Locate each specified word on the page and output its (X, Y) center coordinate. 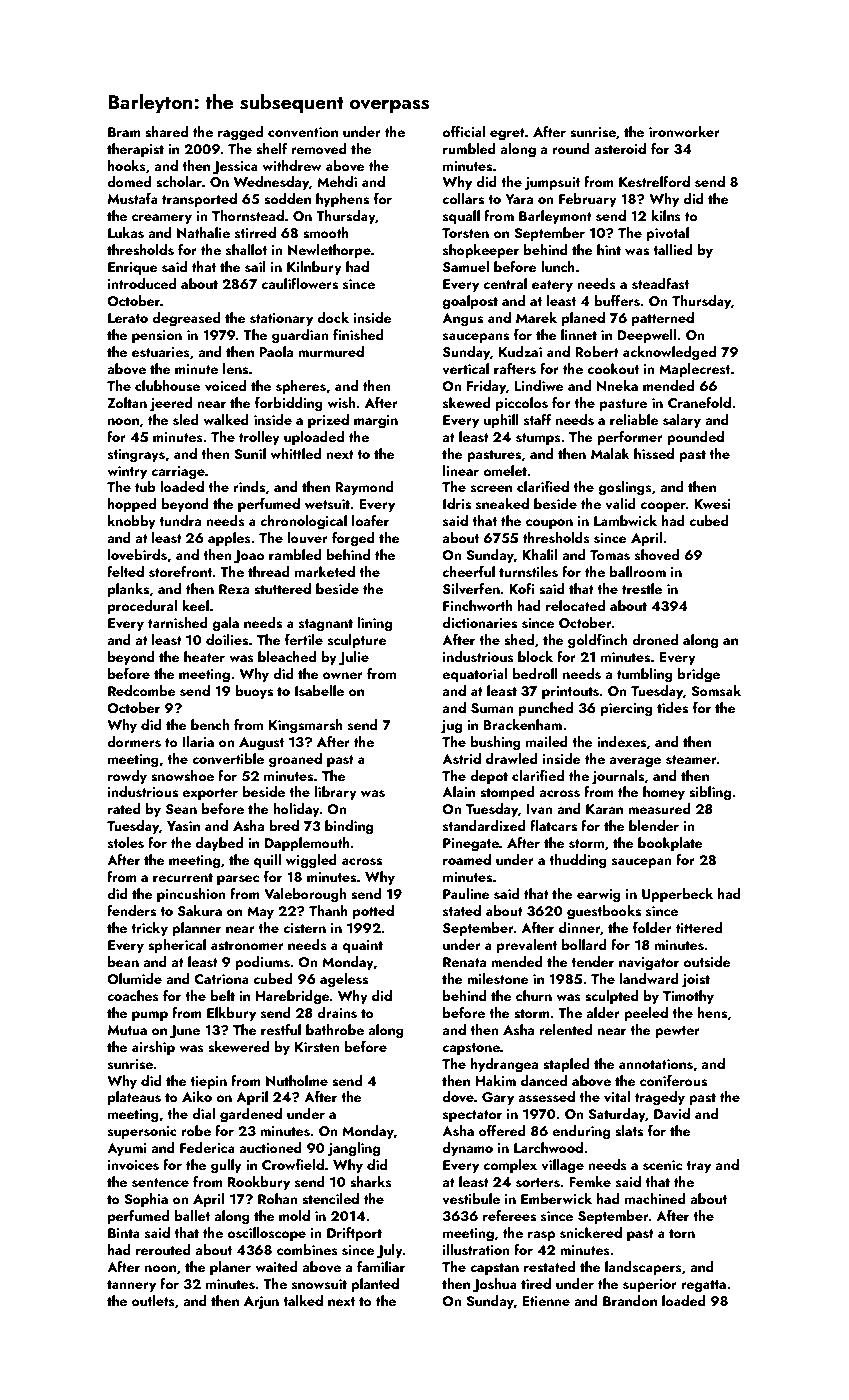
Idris (457, 504)
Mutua (127, 1030)
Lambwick (625, 520)
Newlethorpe (329, 251)
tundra (180, 520)
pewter (677, 1032)
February (588, 200)
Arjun (261, 1303)
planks (128, 590)
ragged (240, 133)
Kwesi (712, 504)
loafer (370, 520)
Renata (464, 962)
